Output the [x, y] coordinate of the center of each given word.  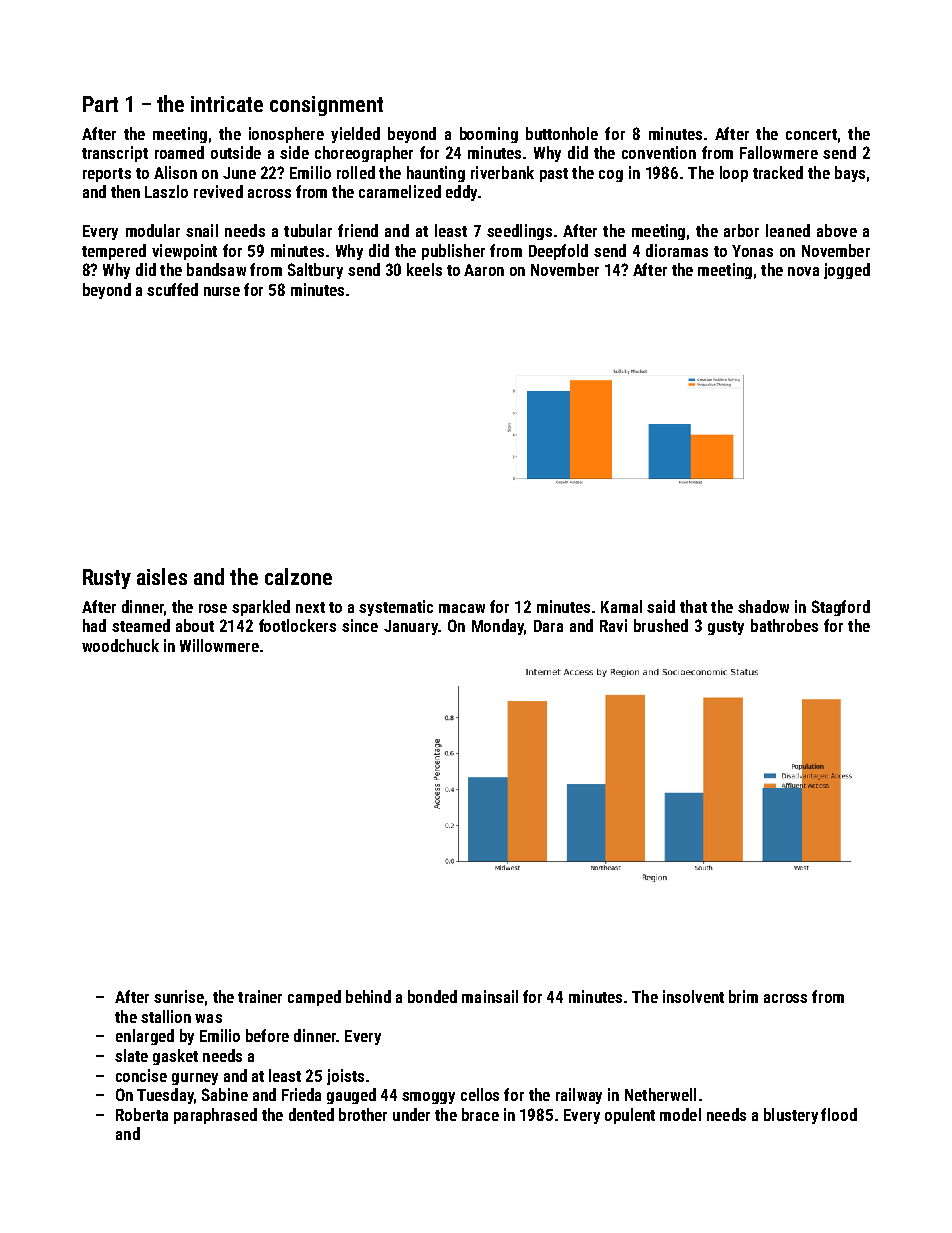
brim [743, 996]
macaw [462, 608]
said [661, 606]
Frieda [301, 1094]
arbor [741, 230]
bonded [432, 996]
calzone [298, 576]
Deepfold [558, 252]
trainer [260, 996]
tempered [114, 252]
